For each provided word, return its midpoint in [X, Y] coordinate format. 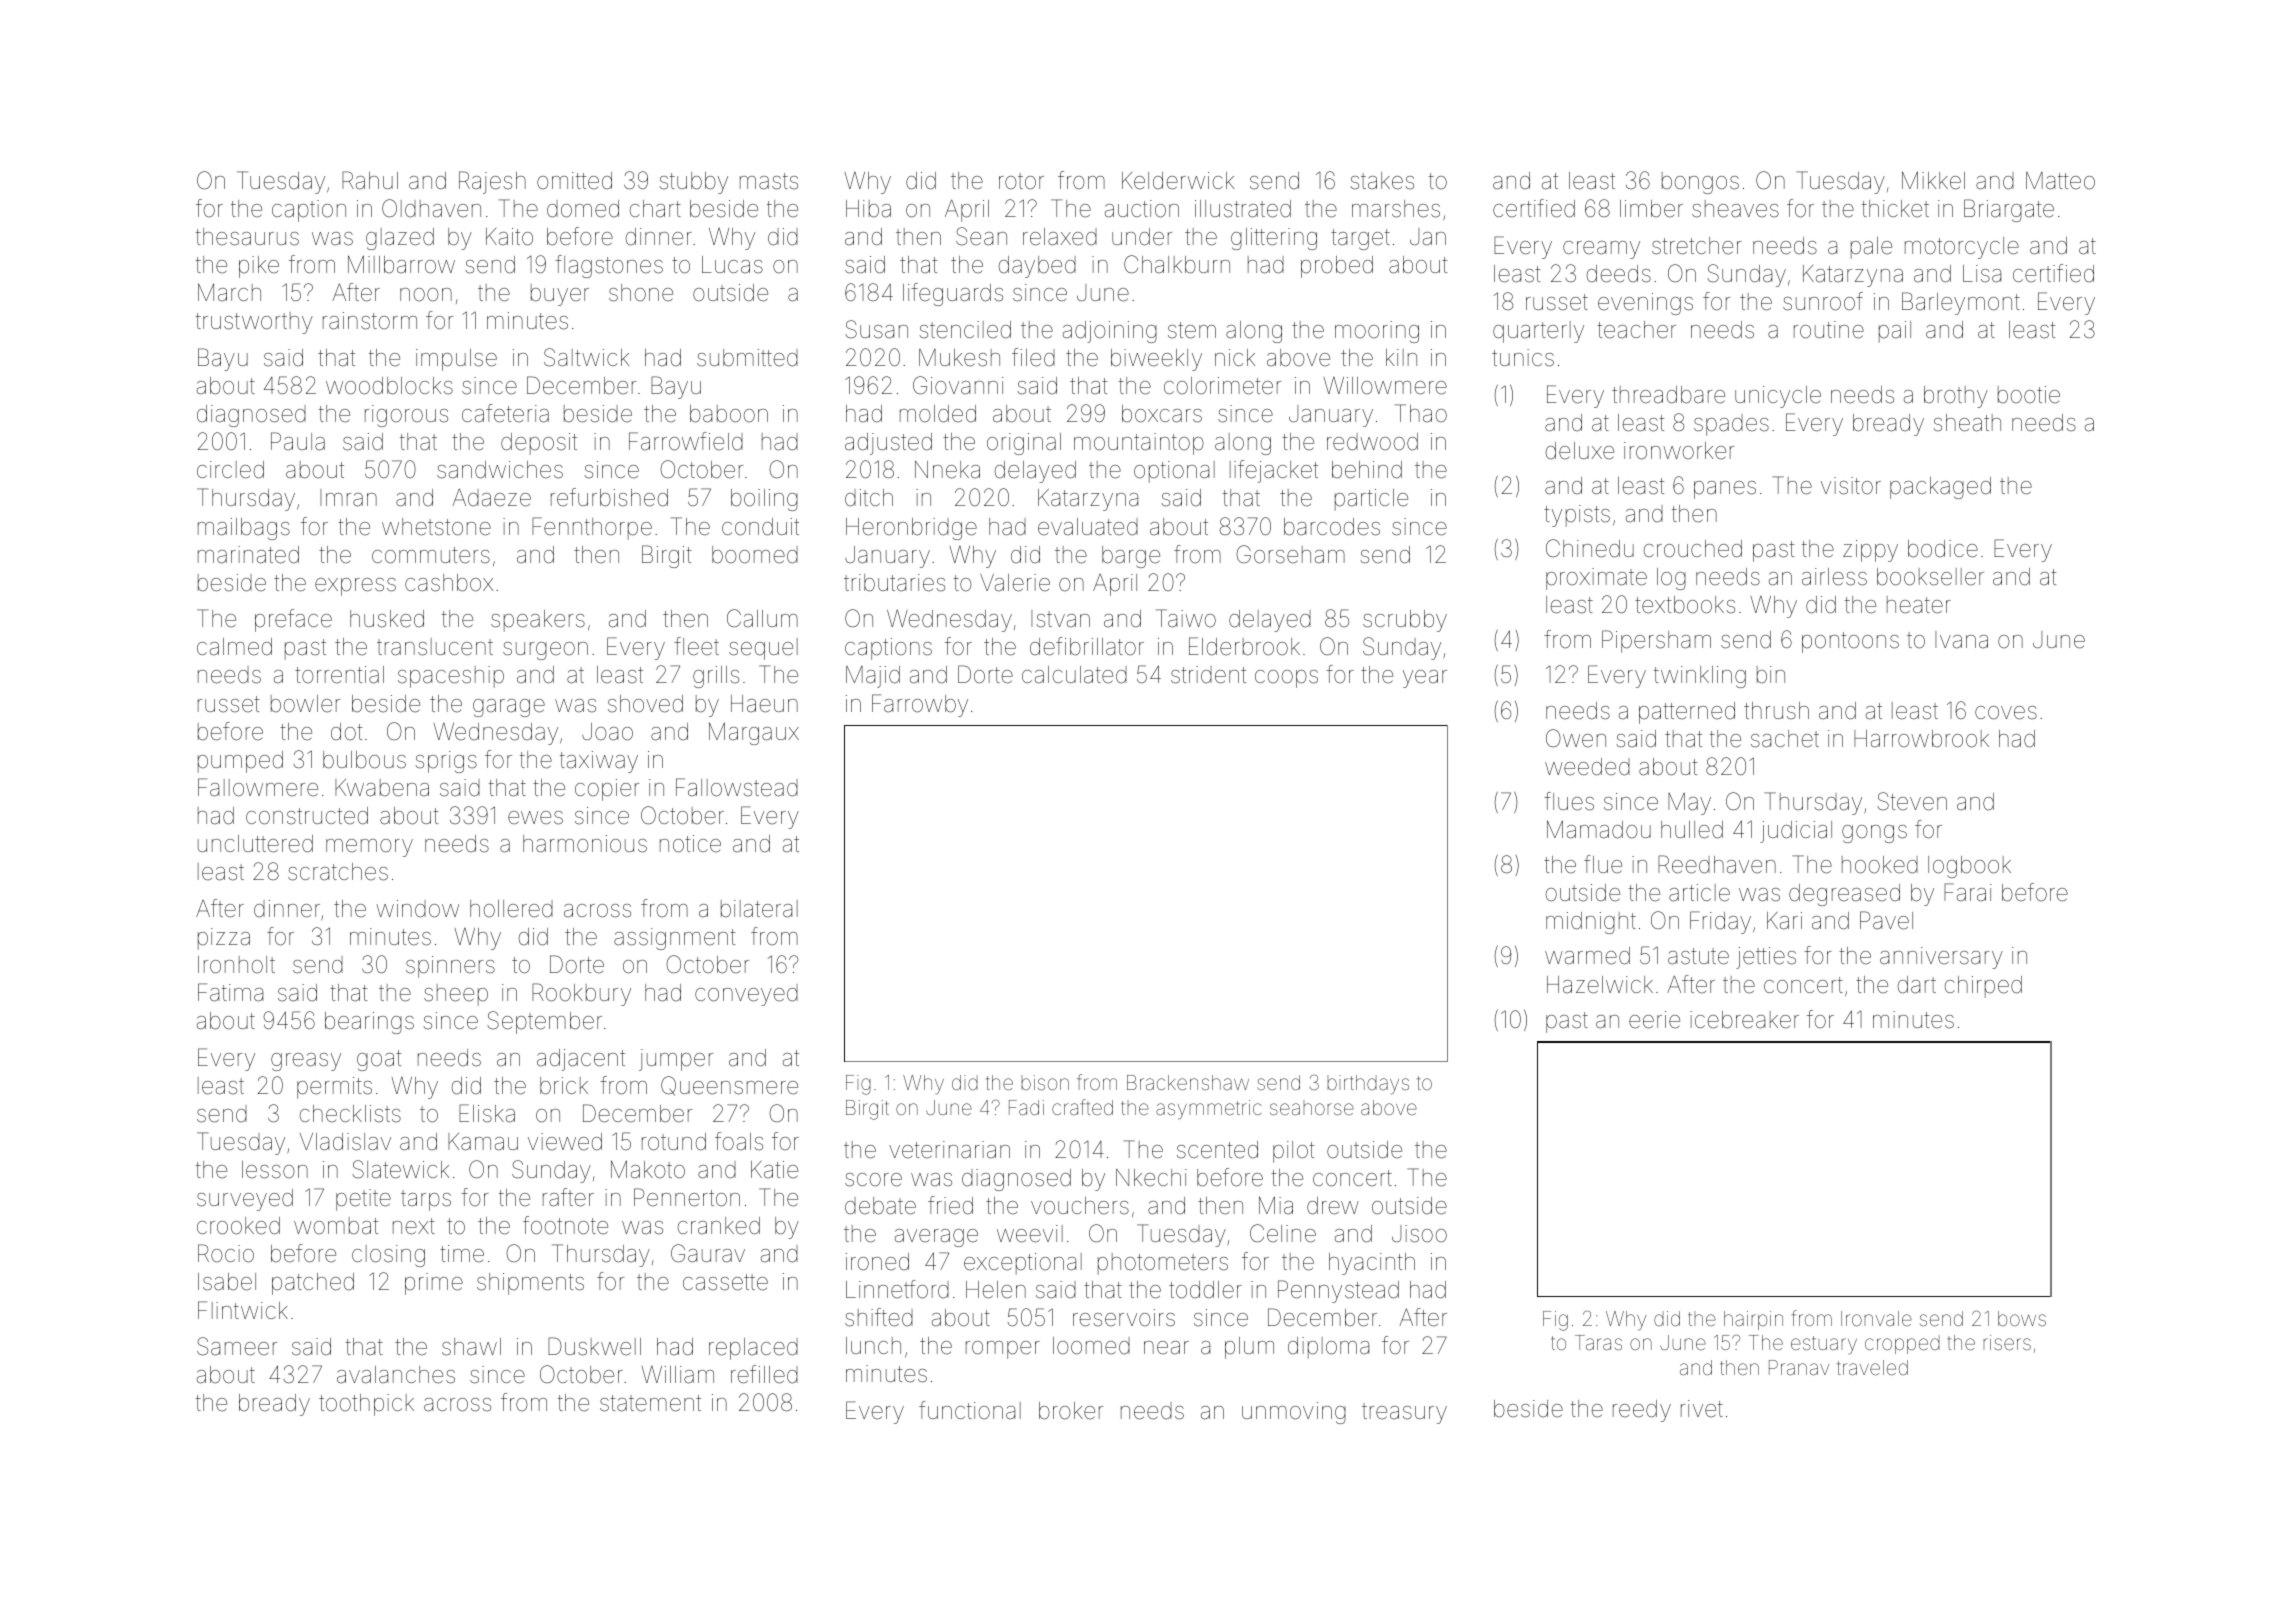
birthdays [1368, 1085]
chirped [1983, 987]
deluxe [1580, 451]
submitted [747, 358]
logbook [1969, 867]
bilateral [759, 909]
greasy [306, 1062]
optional [1174, 472]
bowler [305, 704]
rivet [1702, 1409]
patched [313, 1284]
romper [1003, 1350]
